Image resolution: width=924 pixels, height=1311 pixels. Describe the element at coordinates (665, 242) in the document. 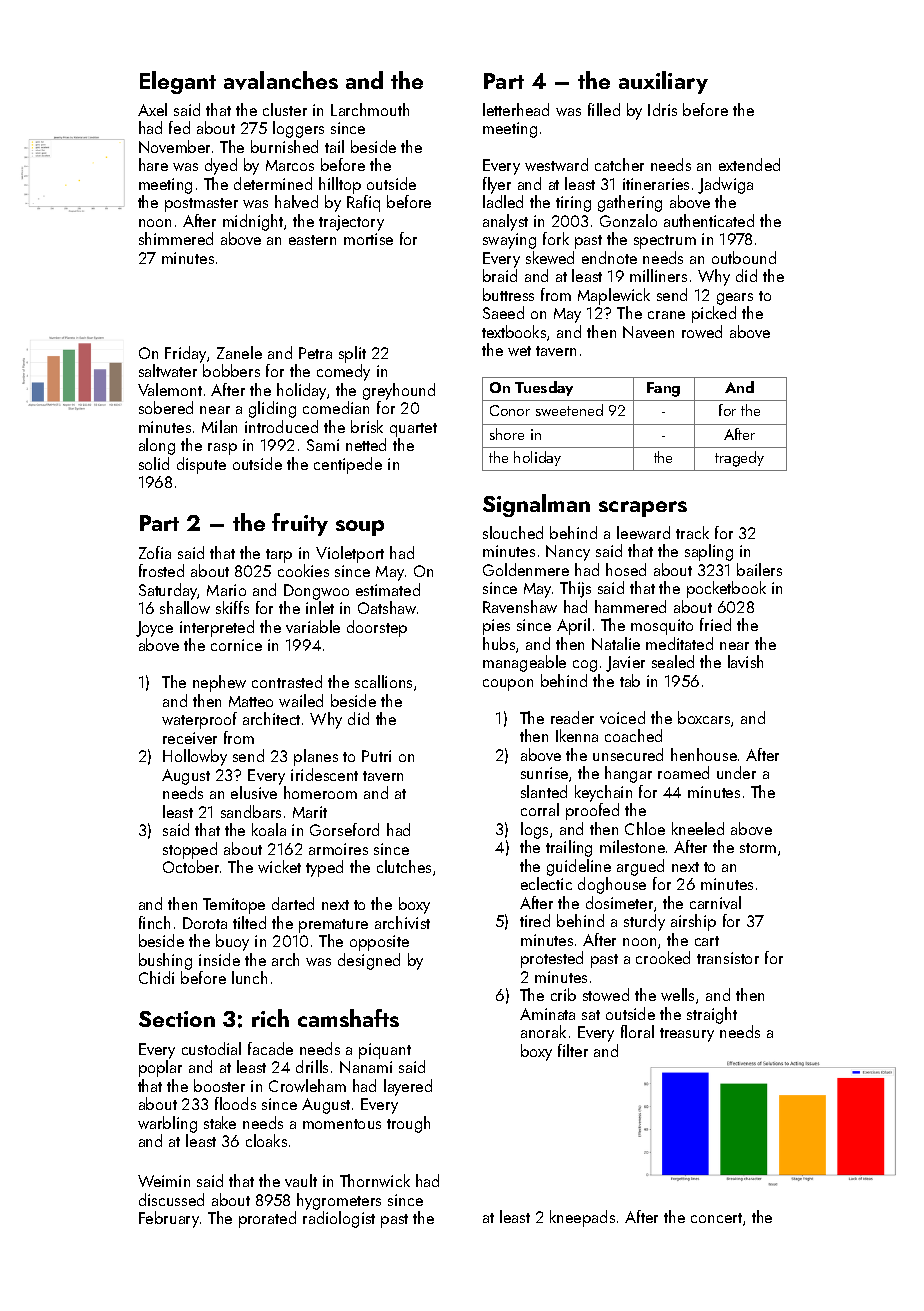

I see `spectrum` at that location.
